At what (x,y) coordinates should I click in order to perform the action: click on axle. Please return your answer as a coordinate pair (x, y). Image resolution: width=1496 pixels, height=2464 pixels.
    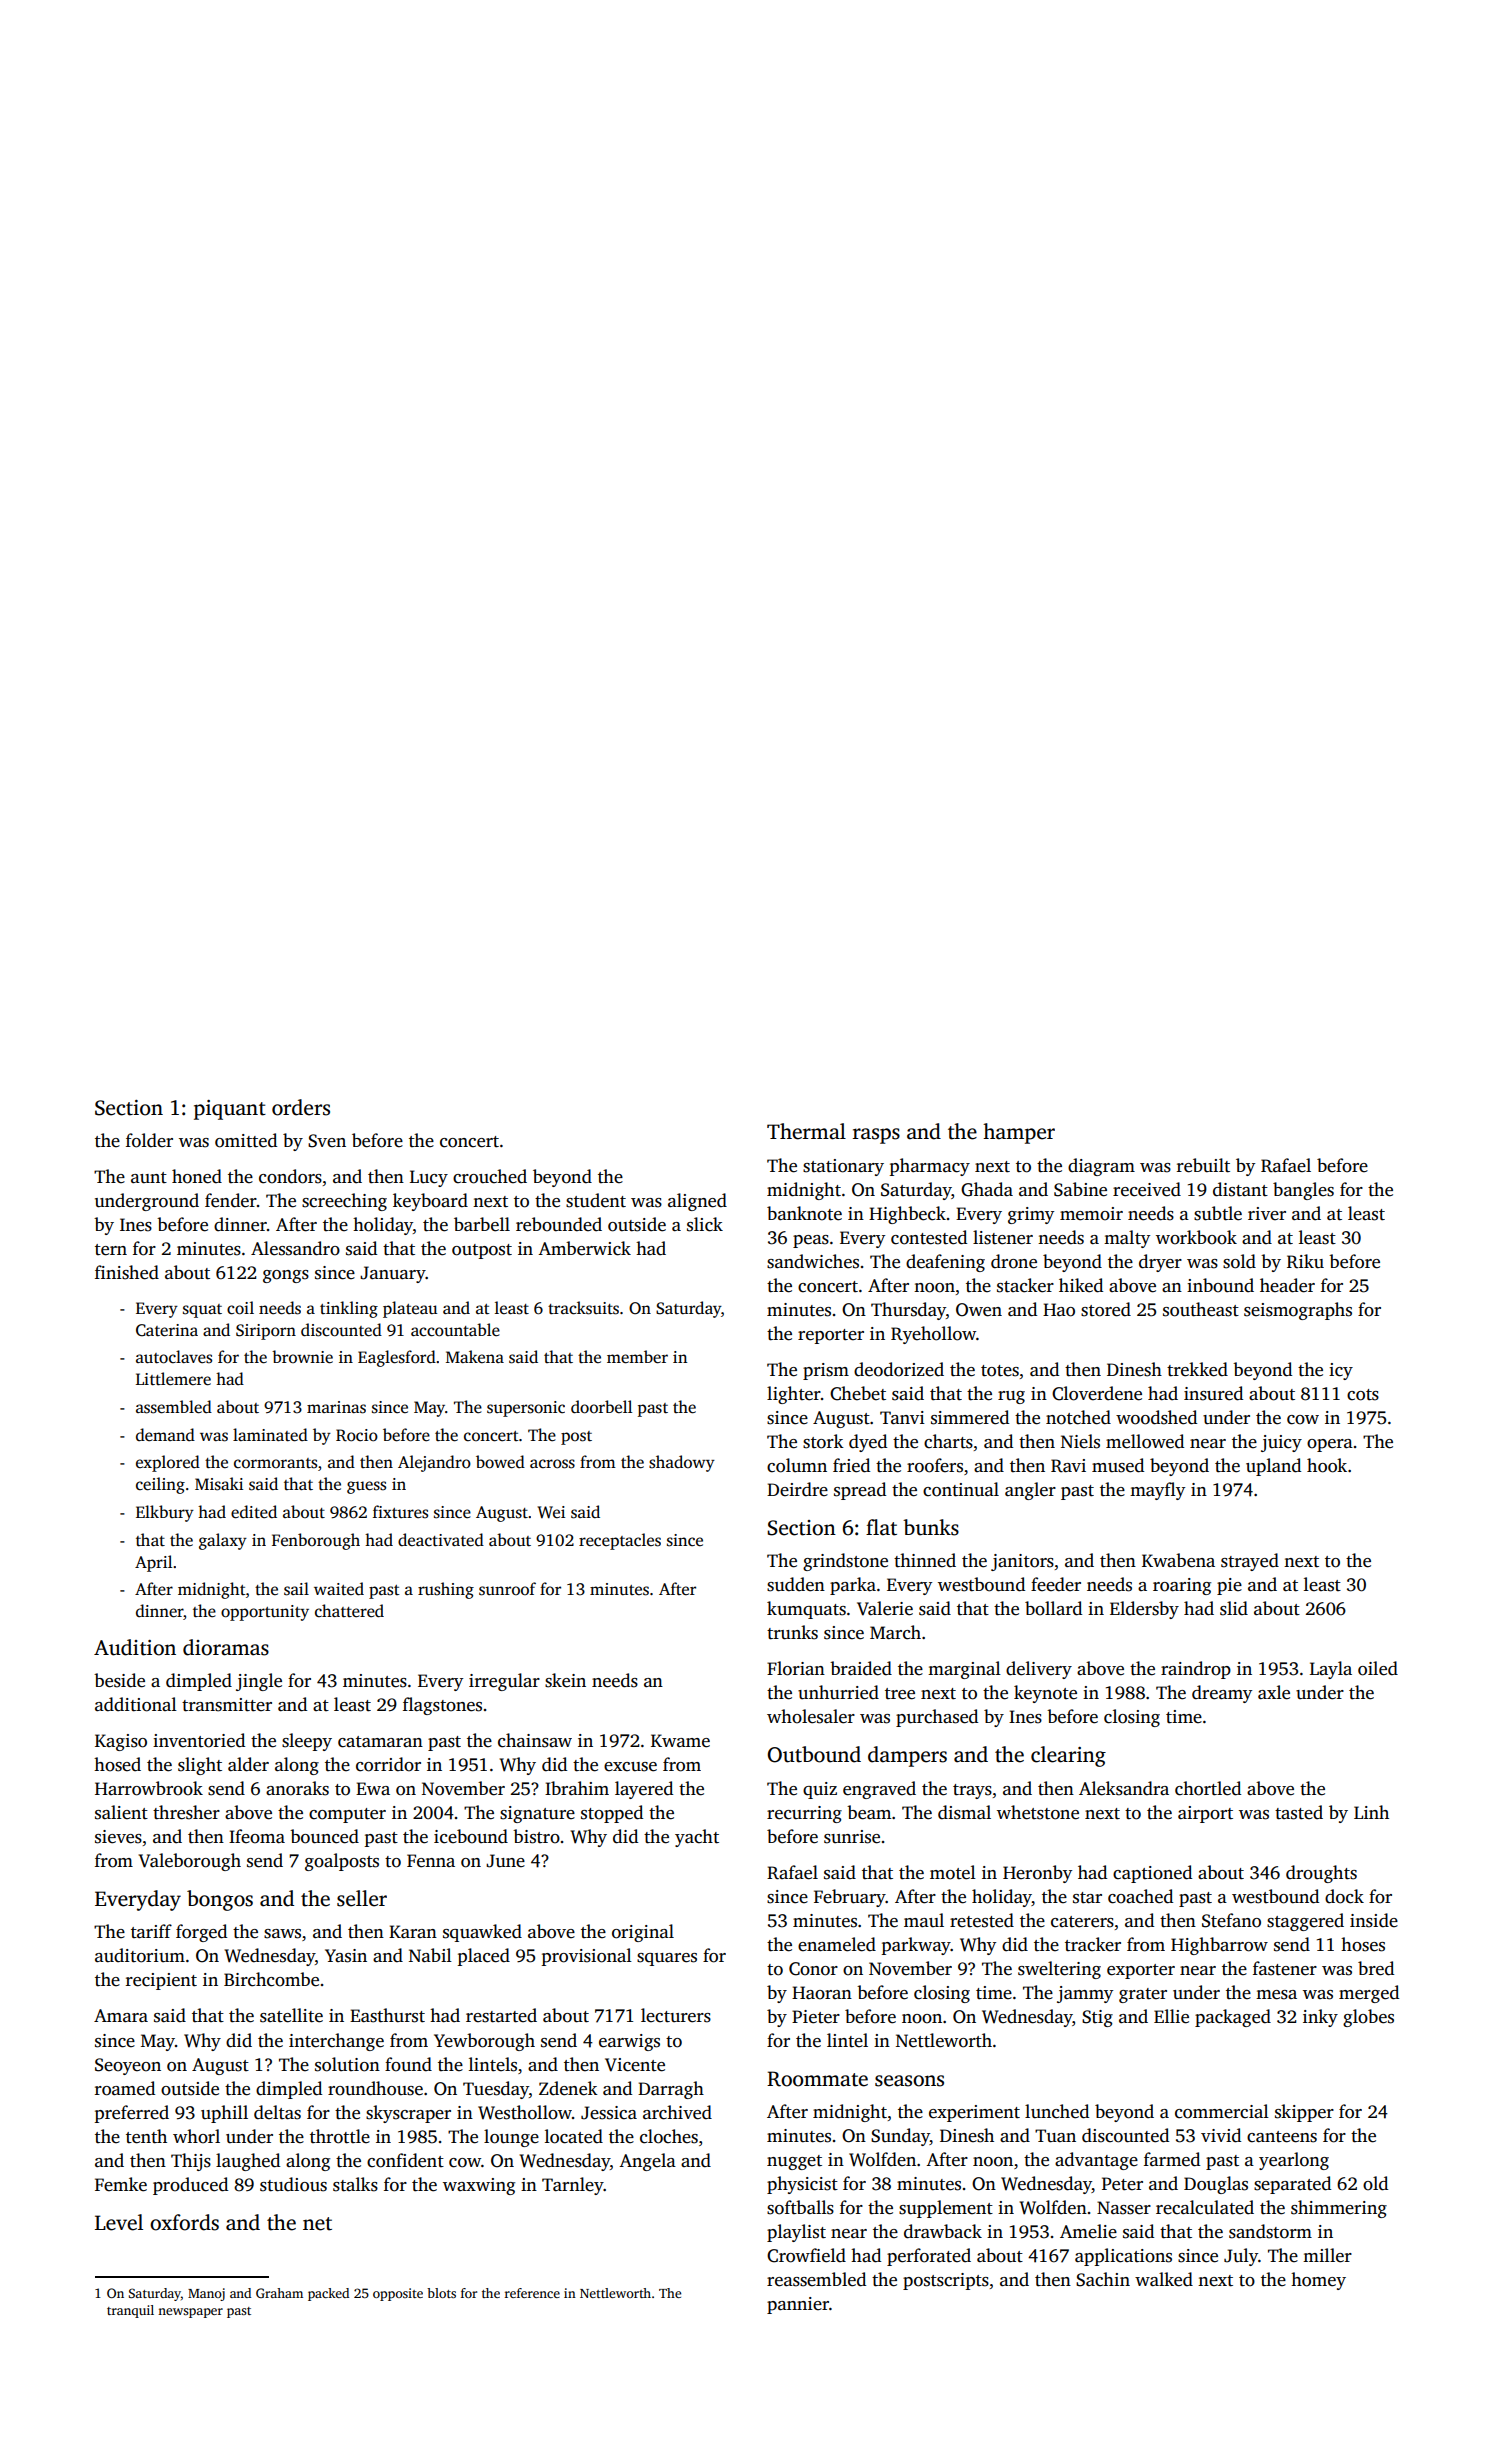
    Looking at the image, I should click on (1274, 1692).
